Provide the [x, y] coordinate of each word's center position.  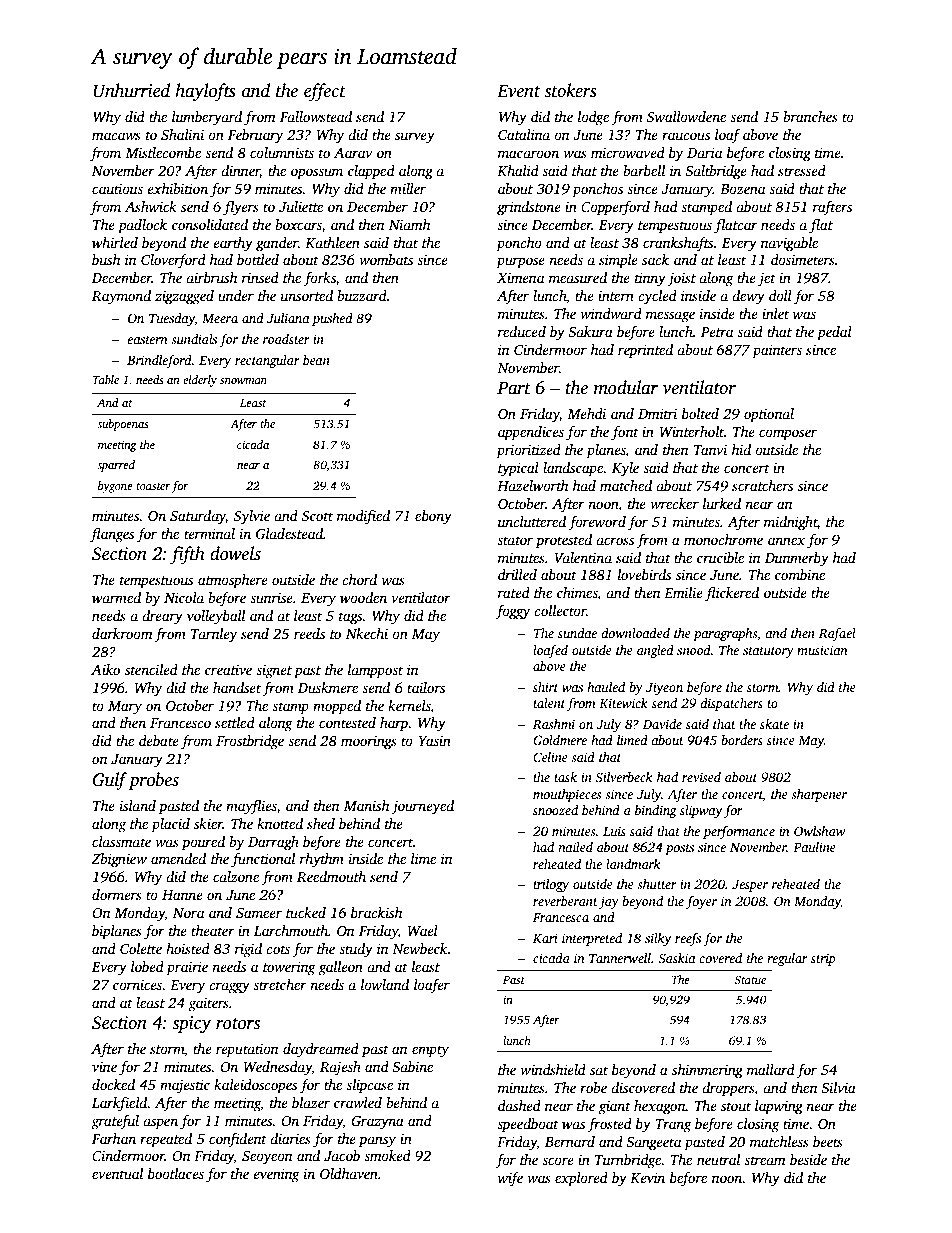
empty [430, 1051]
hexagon [660, 1107]
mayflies [251, 807]
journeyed [422, 807]
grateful [115, 1122]
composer [788, 435]
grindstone [529, 208]
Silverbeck [623, 777]
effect [325, 92]
